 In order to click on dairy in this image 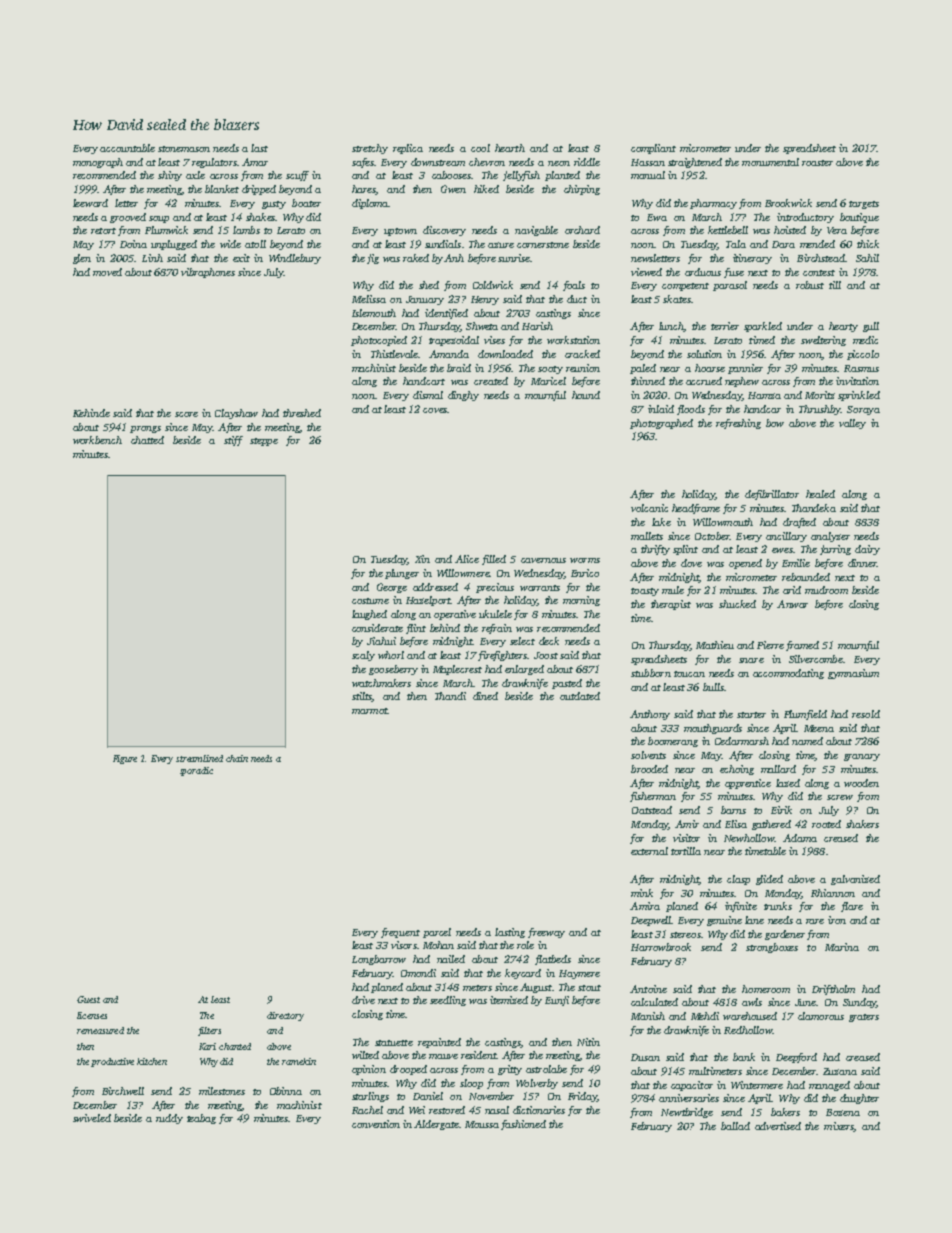, I will do `click(867, 550)`.
